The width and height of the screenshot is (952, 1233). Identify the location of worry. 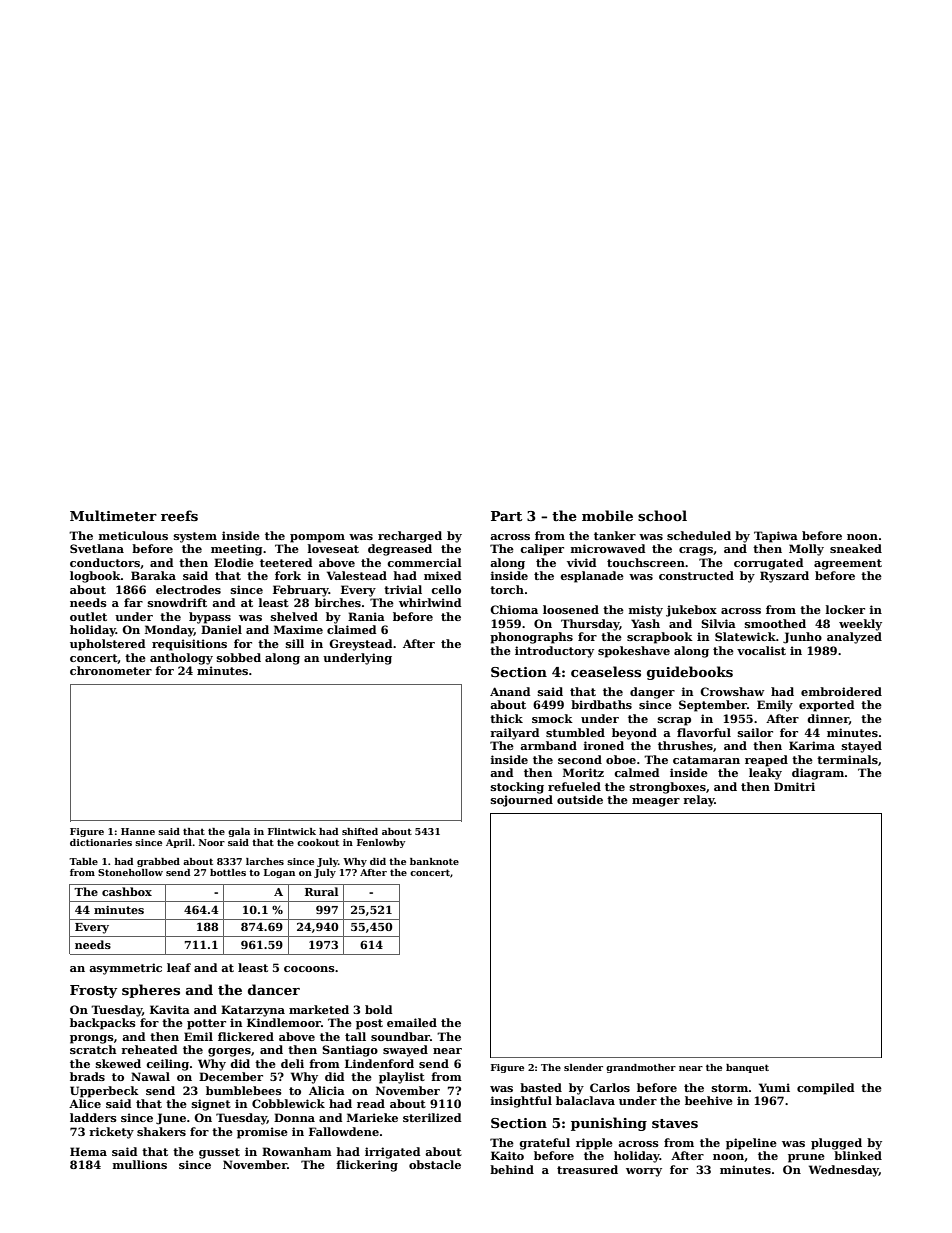
(644, 1172).
